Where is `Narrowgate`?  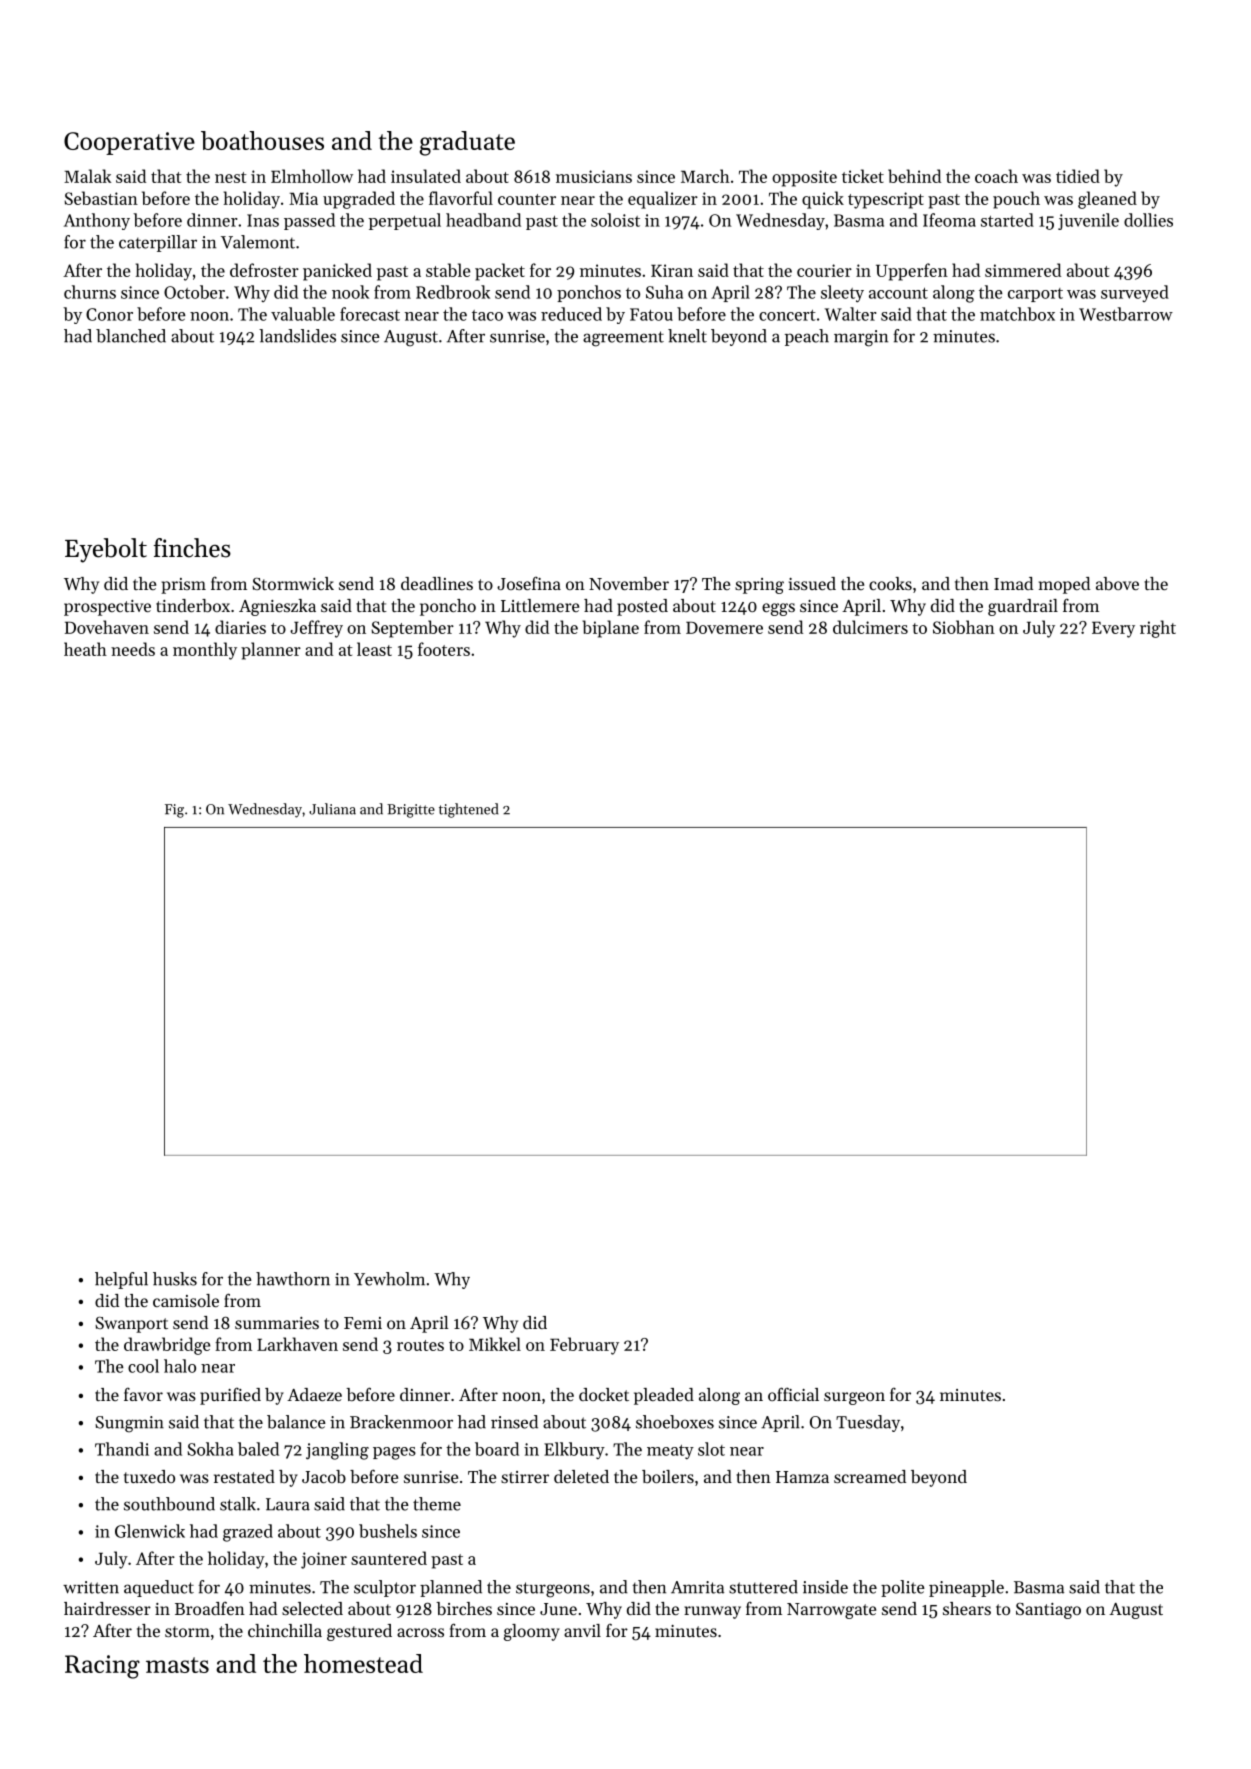 Narrowgate is located at coordinates (831, 1611).
